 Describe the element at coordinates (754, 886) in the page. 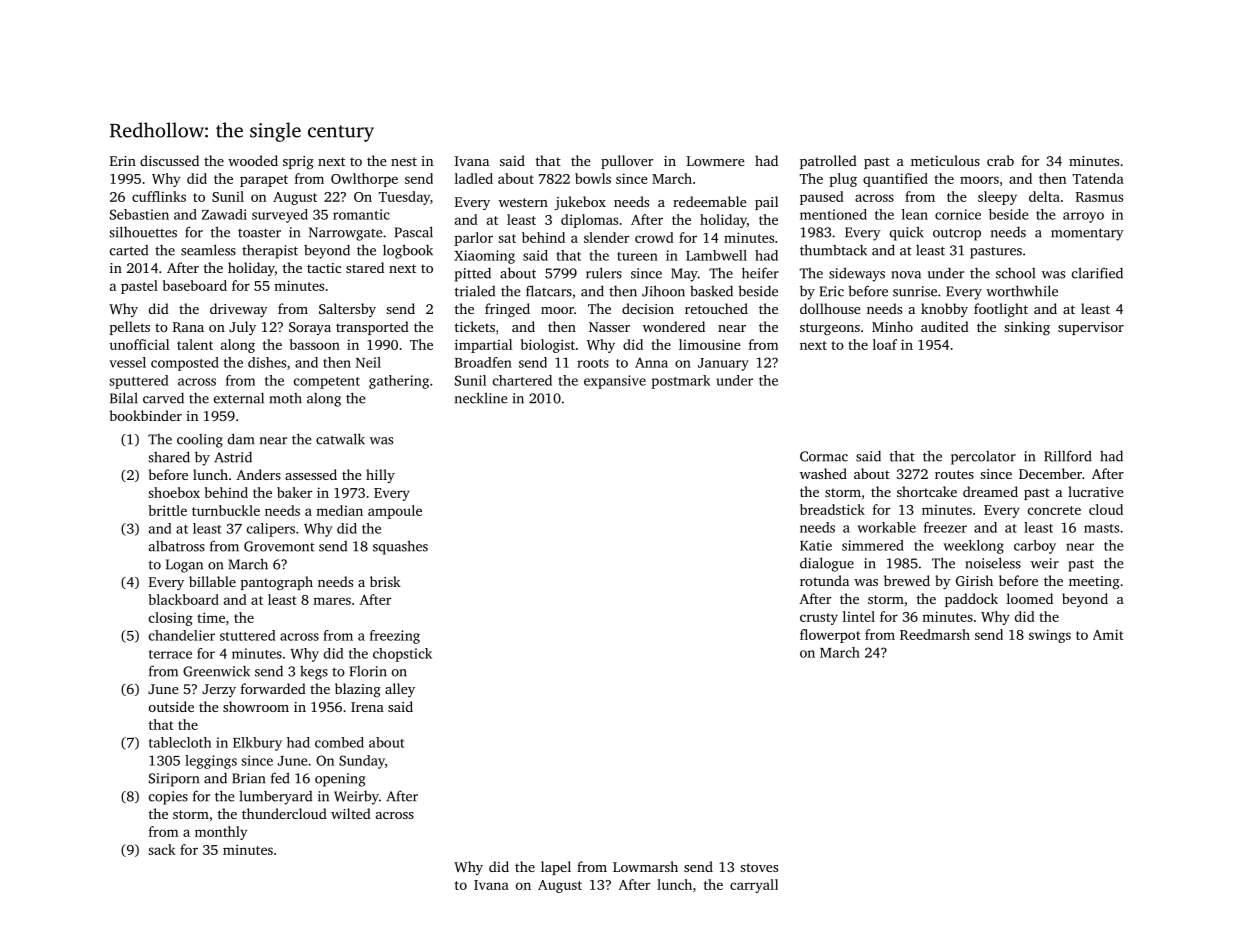

I see `carryall` at that location.
